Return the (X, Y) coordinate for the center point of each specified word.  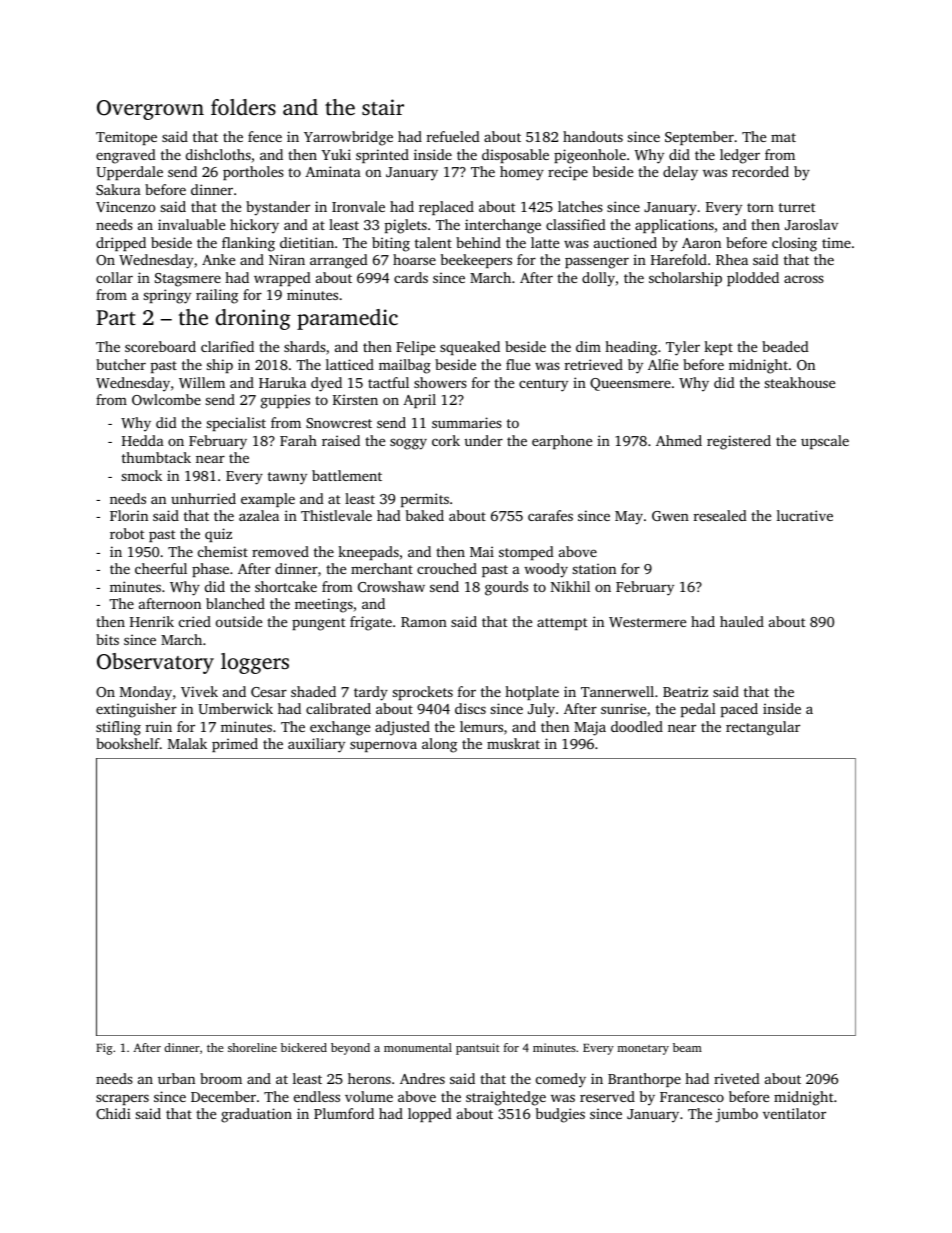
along (439, 745)
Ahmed (679, 440)
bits (107, 639)
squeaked (470, 348)
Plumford (344, 1113)
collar (114, 277)
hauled (742, 621)
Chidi (113, 1113)
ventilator (794, 1113)
